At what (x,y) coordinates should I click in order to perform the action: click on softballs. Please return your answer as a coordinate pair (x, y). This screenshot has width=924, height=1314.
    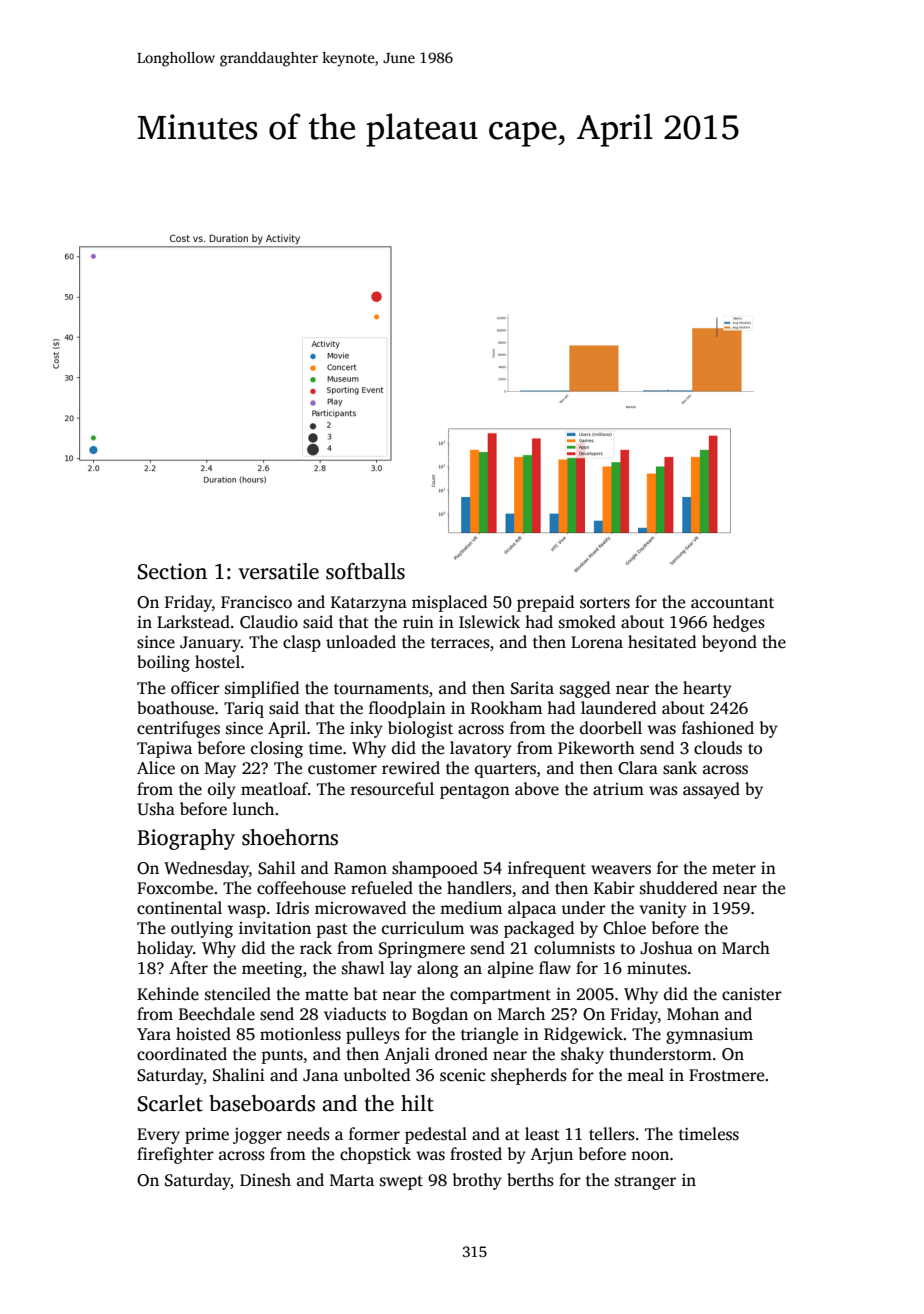
    Looking at the image, I should click on (365, 571).
